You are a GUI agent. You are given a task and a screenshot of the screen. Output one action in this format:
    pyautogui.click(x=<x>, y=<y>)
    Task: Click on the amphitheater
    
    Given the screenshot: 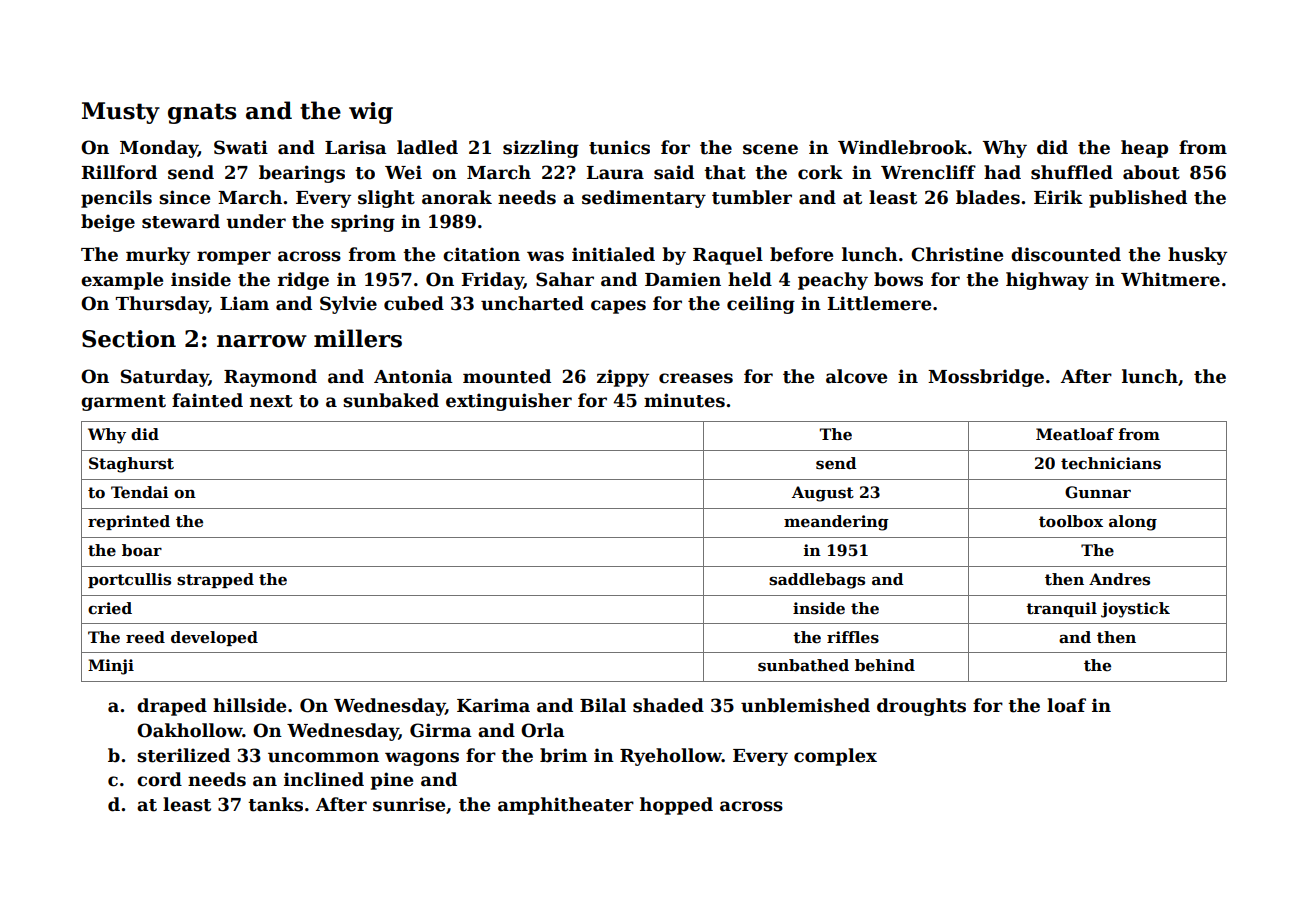 What is the action you would take?
    pyautogui.click(x=566, y=806)
